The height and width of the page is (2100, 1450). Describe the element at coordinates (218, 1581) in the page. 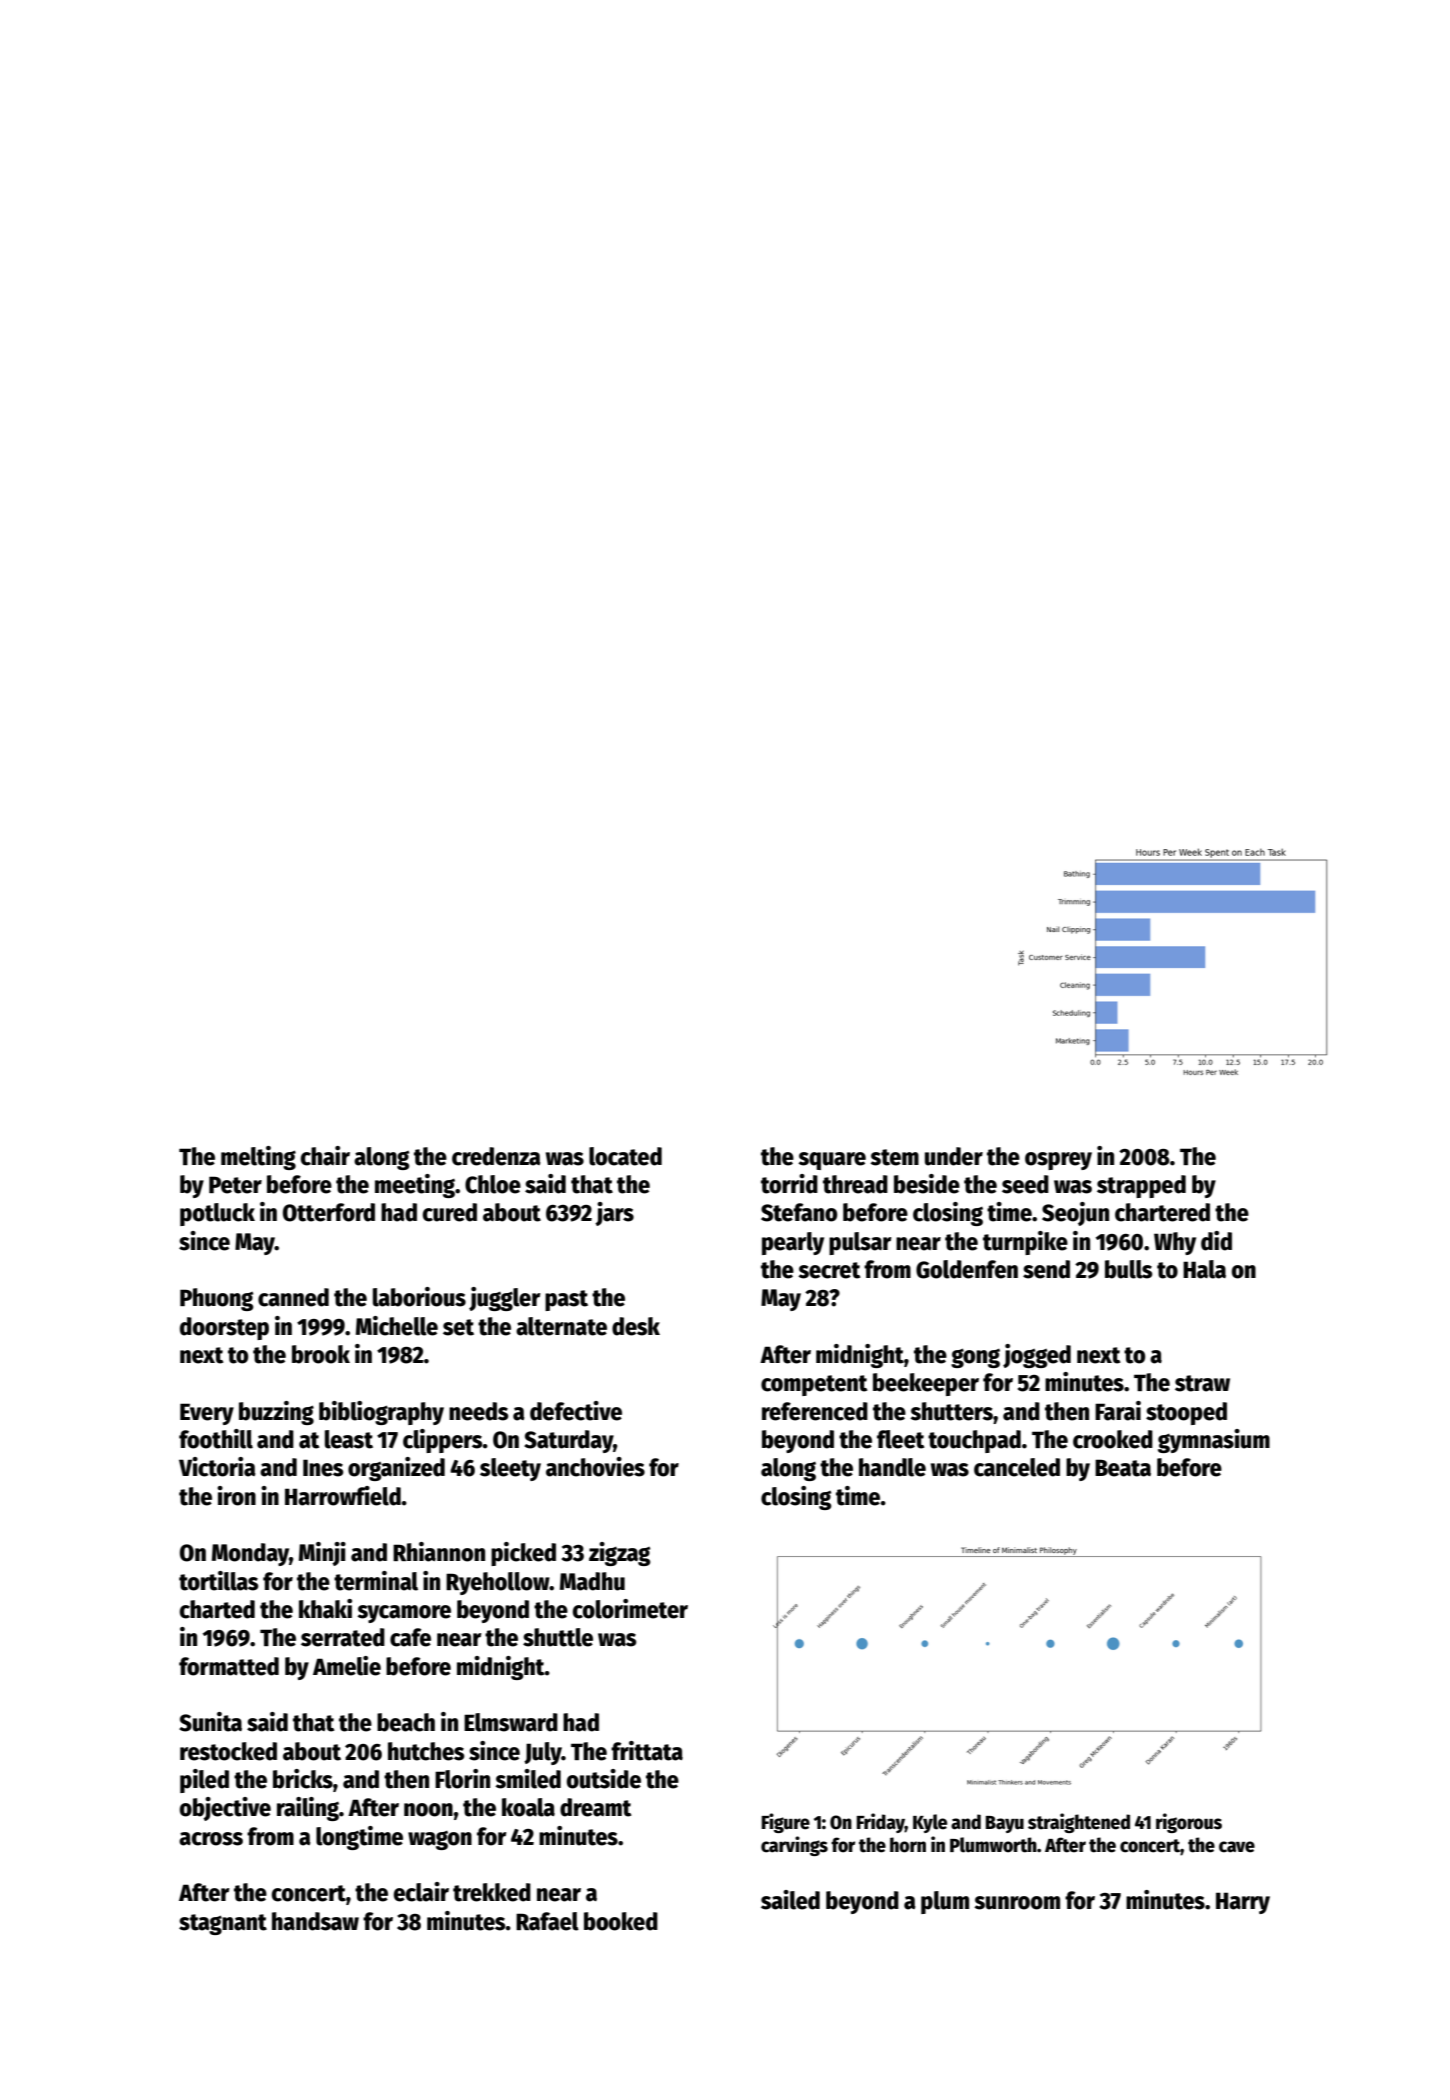

I see `tortillas` at that location.
